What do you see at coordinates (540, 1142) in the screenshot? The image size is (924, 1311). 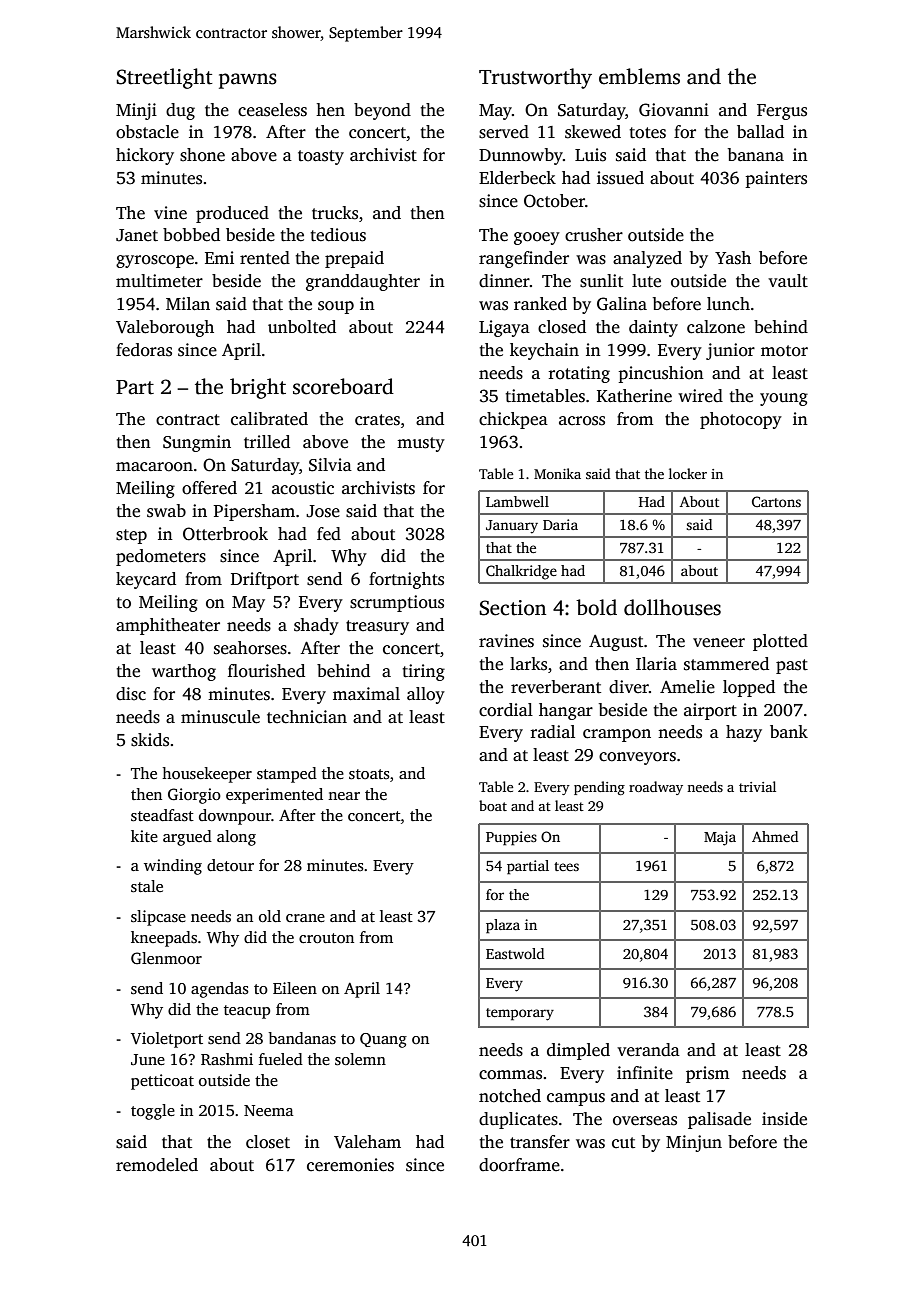 I see `transfer` at bounding box center [540, 1142].
